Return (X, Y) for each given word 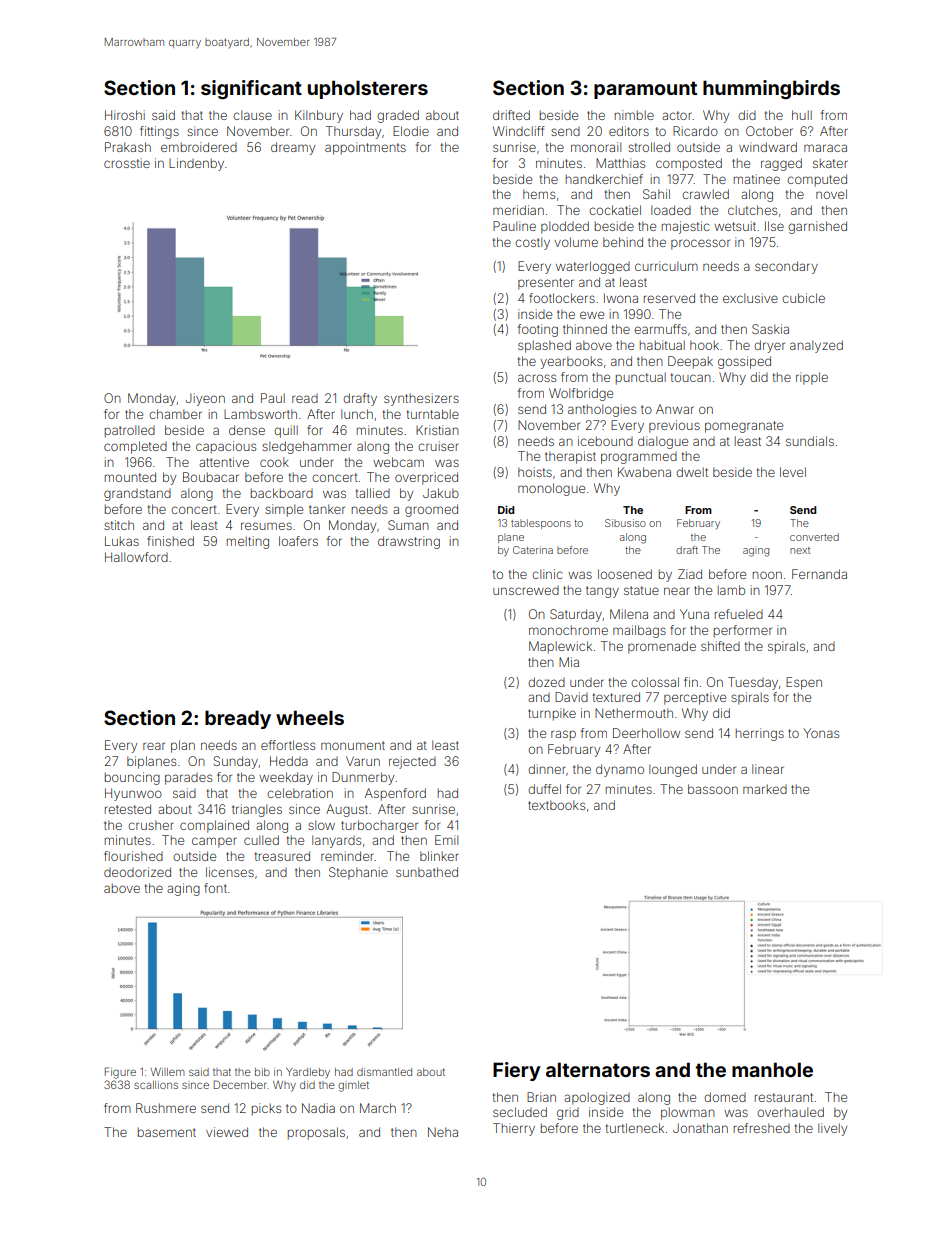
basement (167, 1132)
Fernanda (819, 574)
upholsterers (368, 89)
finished (170, 541)
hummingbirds (771, 89)
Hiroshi (125, 115)
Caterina (533, 550)
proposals (316, 1133)
